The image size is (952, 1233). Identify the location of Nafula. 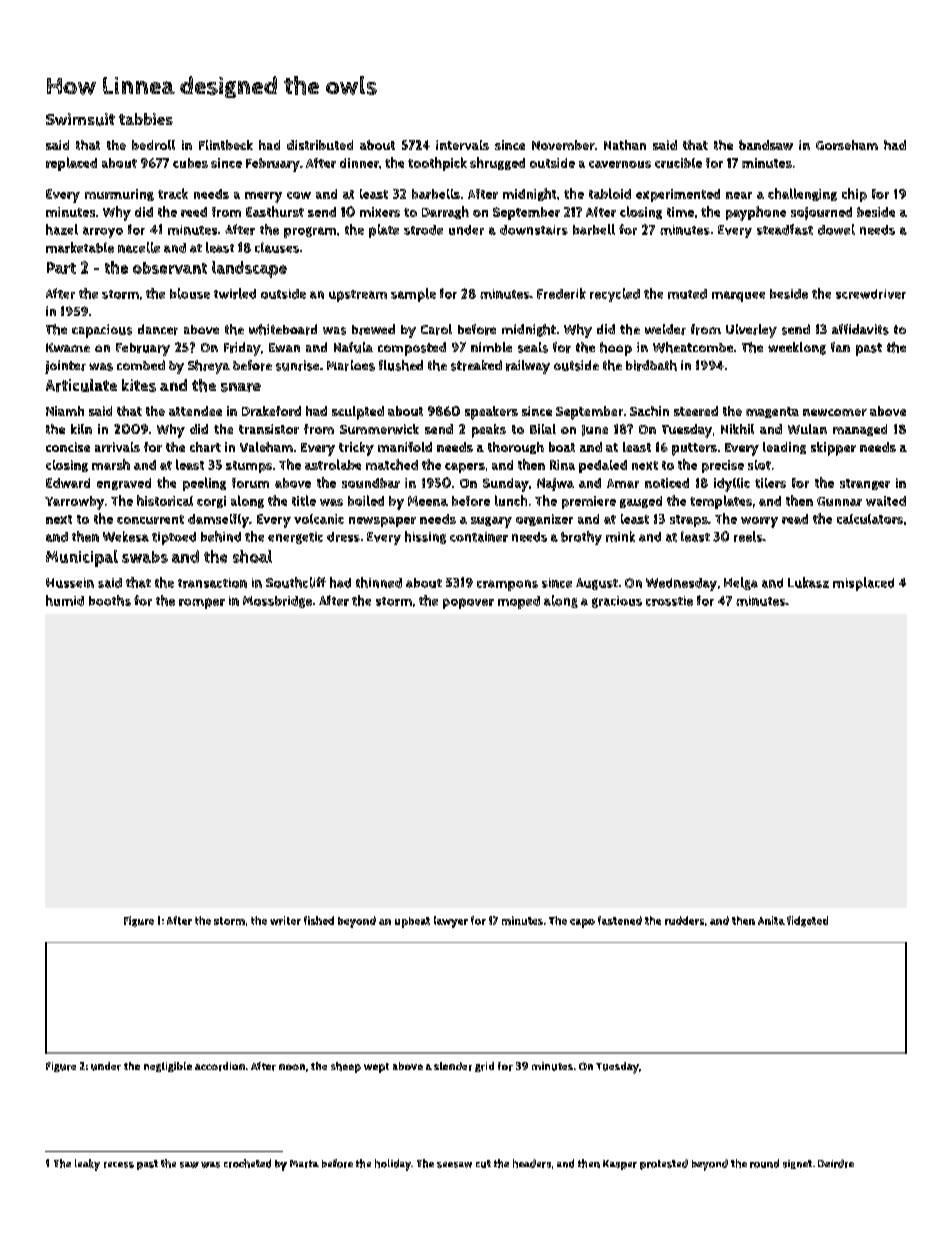
(353, 347).
